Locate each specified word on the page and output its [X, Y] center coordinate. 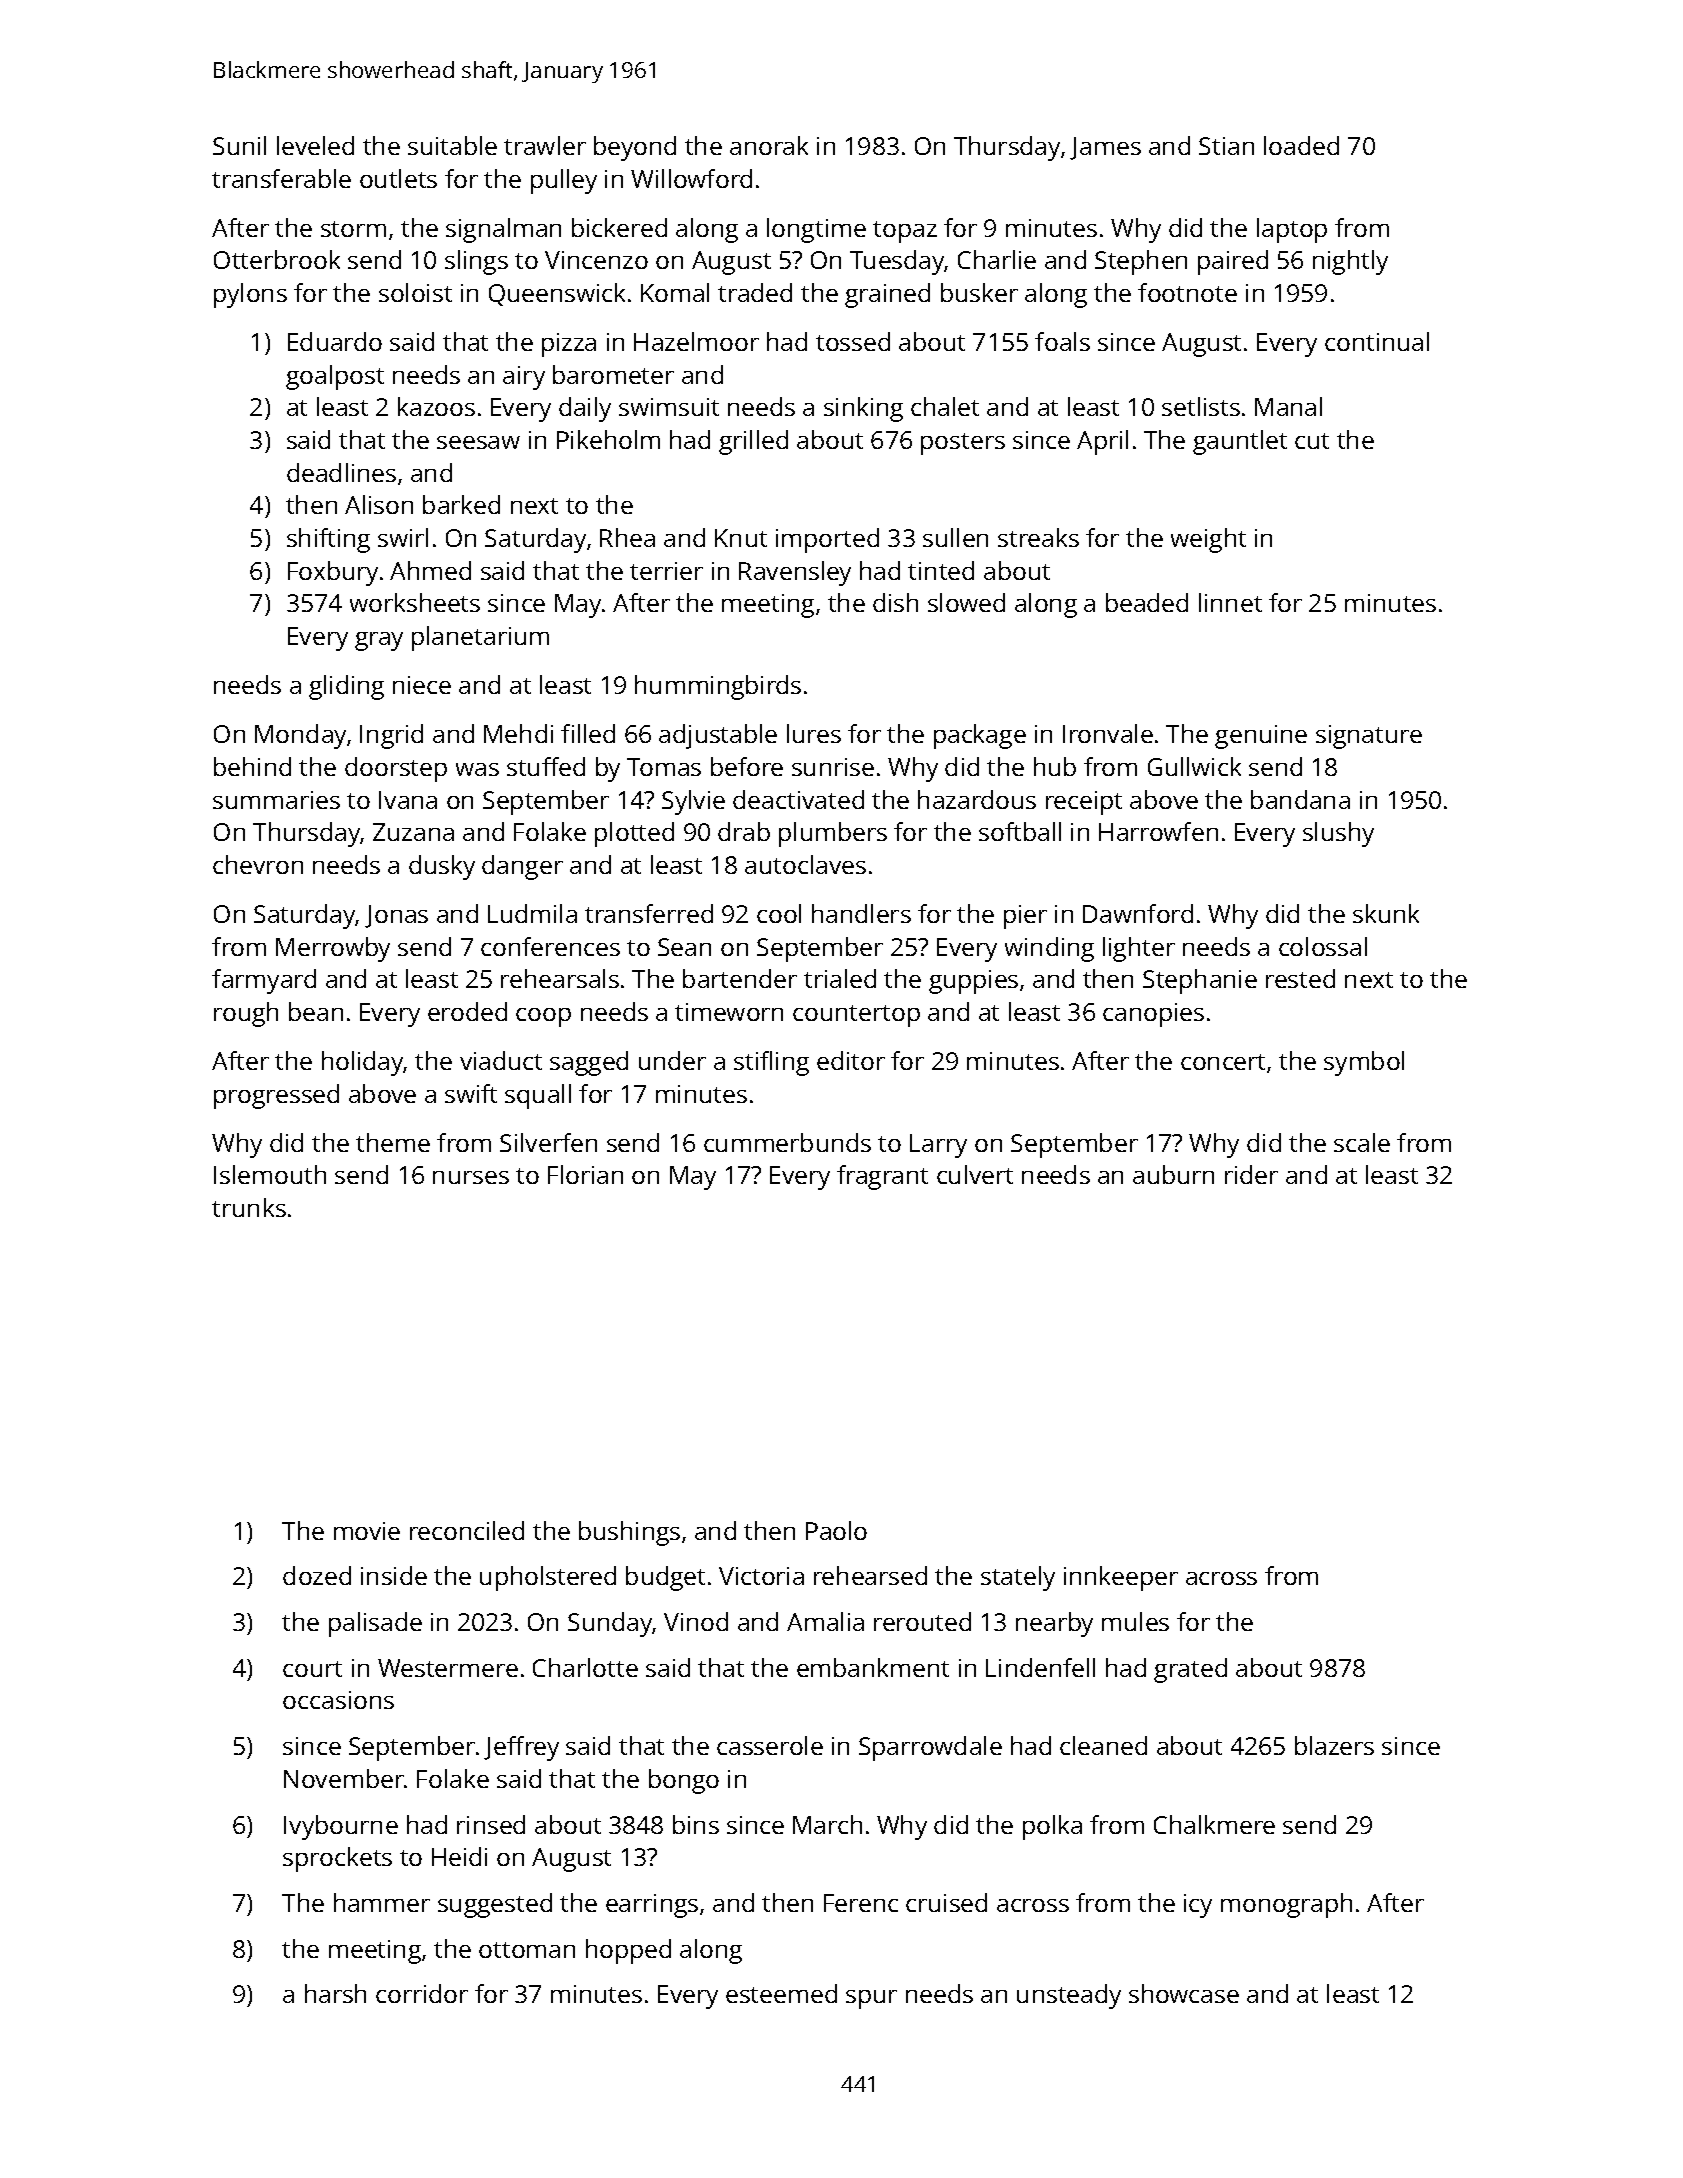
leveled [315, 145]
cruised [946, 1902]
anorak [769, 145]
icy [1198, 1906]
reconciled [467, 1530]
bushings [629, 1533]
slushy [1338, 834]
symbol [1364, 1063]
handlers [861, 913]
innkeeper [1121, 1578]
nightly [1350, 262]
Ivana [408, 800]
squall [538, 1096]
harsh [335, 1993]
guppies [973, 982]
